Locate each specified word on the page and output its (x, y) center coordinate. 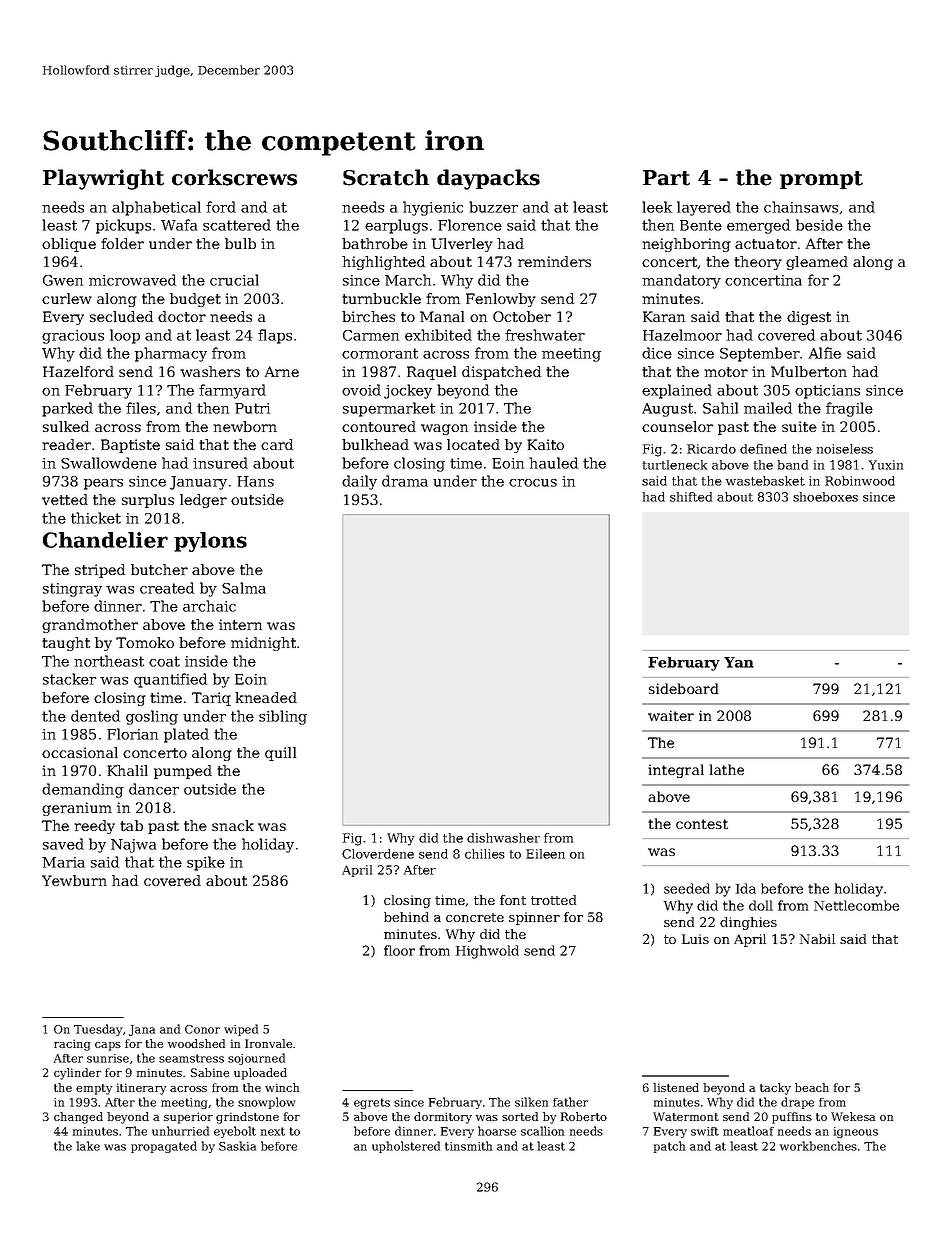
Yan (739, 662)
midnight (263, 644)
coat (164, 661)
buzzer (493, 207)
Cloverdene (378, 854)
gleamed (817, 263)
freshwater (545, 335)
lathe (727, 769)
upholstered (406, 1147)
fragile (849, 409)
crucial (234, 280)
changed (78, 1118)
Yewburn (74, 880)
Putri (252, 408)
